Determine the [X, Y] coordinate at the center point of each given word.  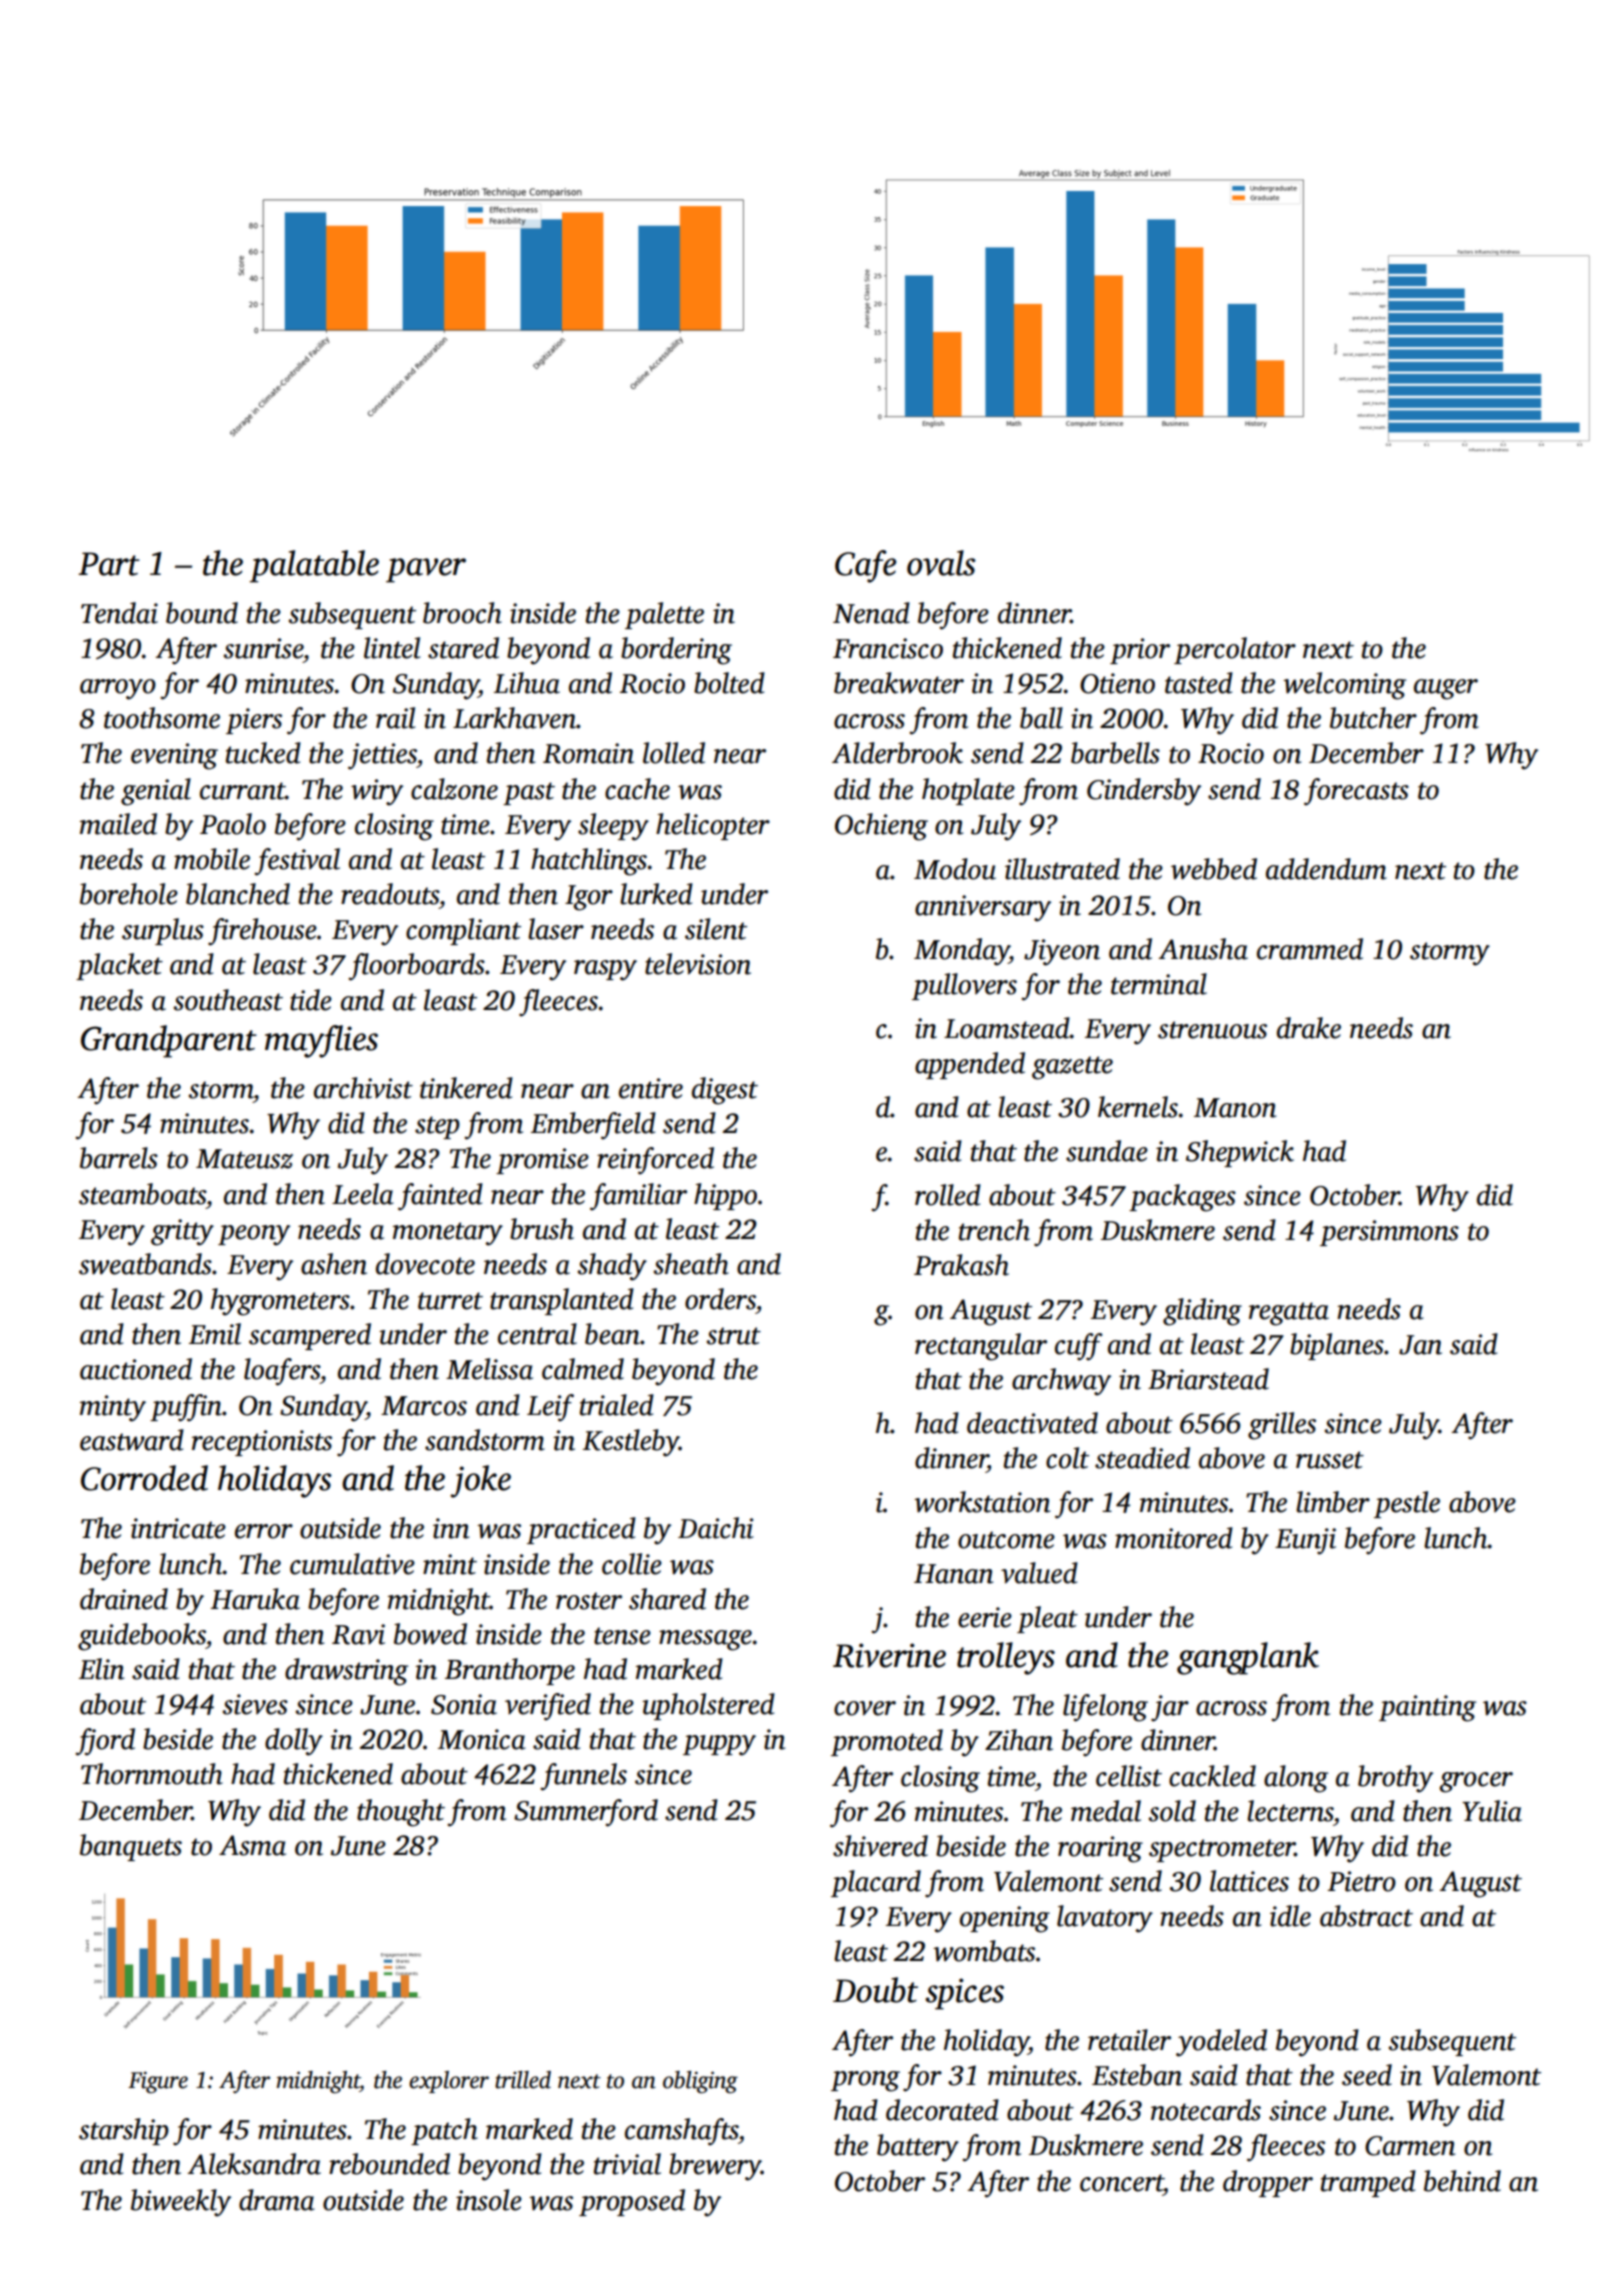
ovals [941, 563]
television [698, 964]
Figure [158, 2083]
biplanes [1337, 1346]
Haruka [255, 1599]
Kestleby [631, 1443]
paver [426, 570]
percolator [1235, 650]
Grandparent [169, 1041]
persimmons [1389, 1233]
